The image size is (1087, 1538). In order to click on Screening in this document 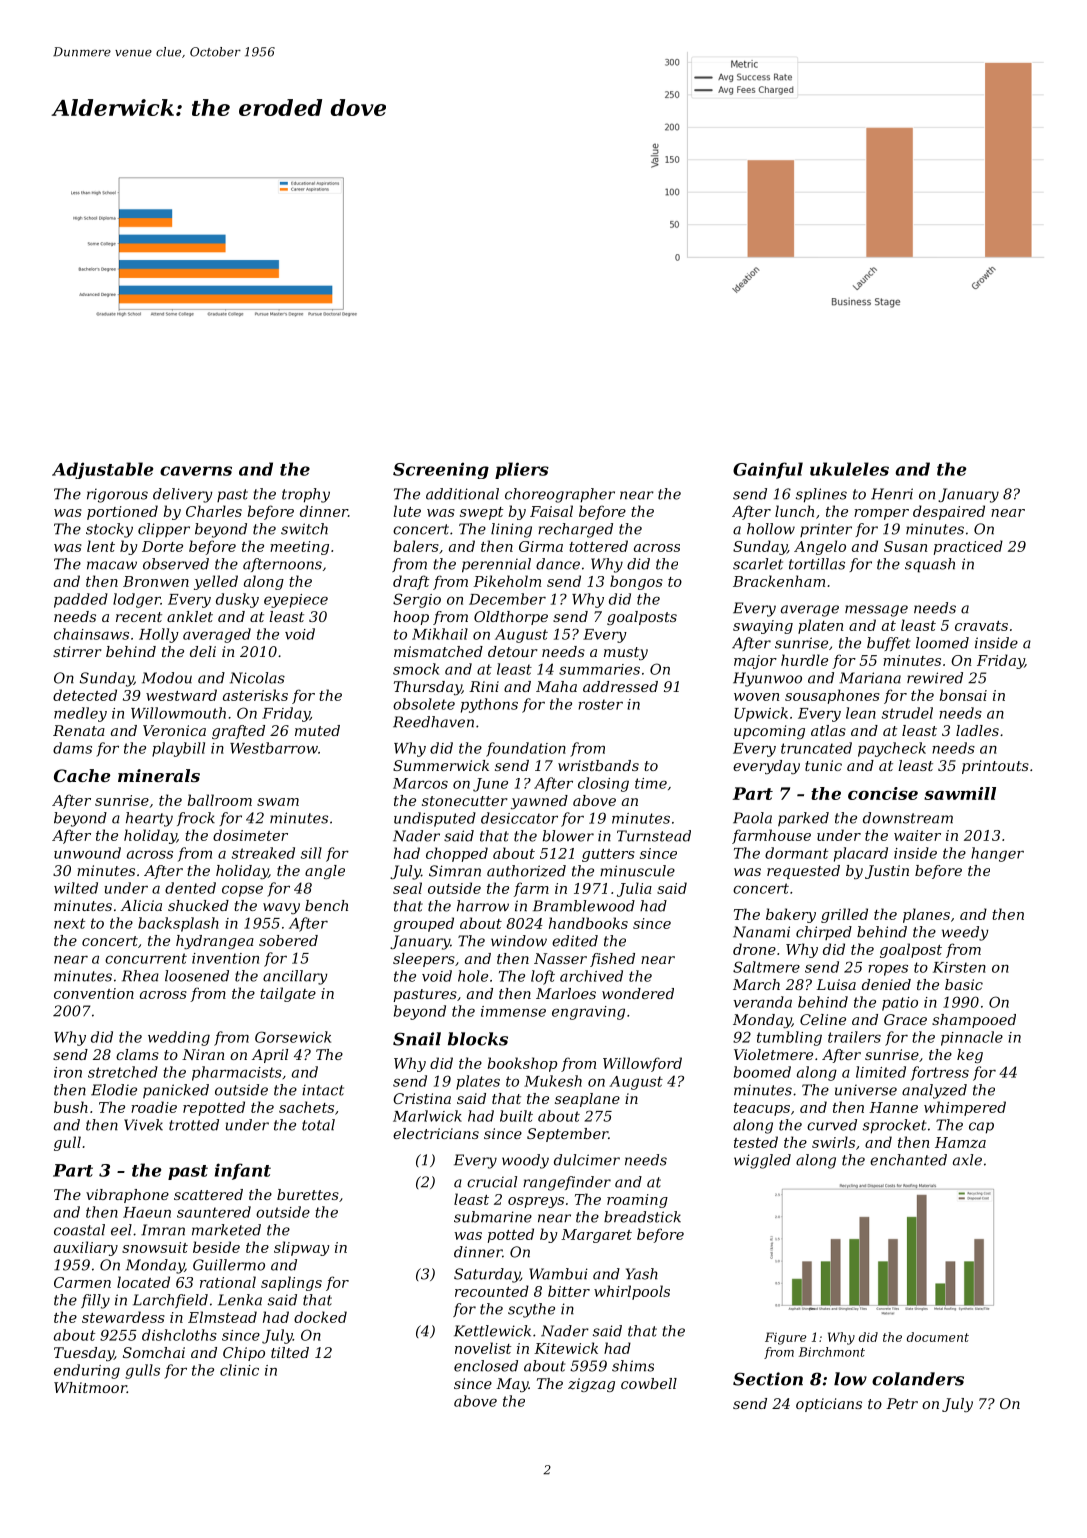, I will do `click(441, 470)`.
